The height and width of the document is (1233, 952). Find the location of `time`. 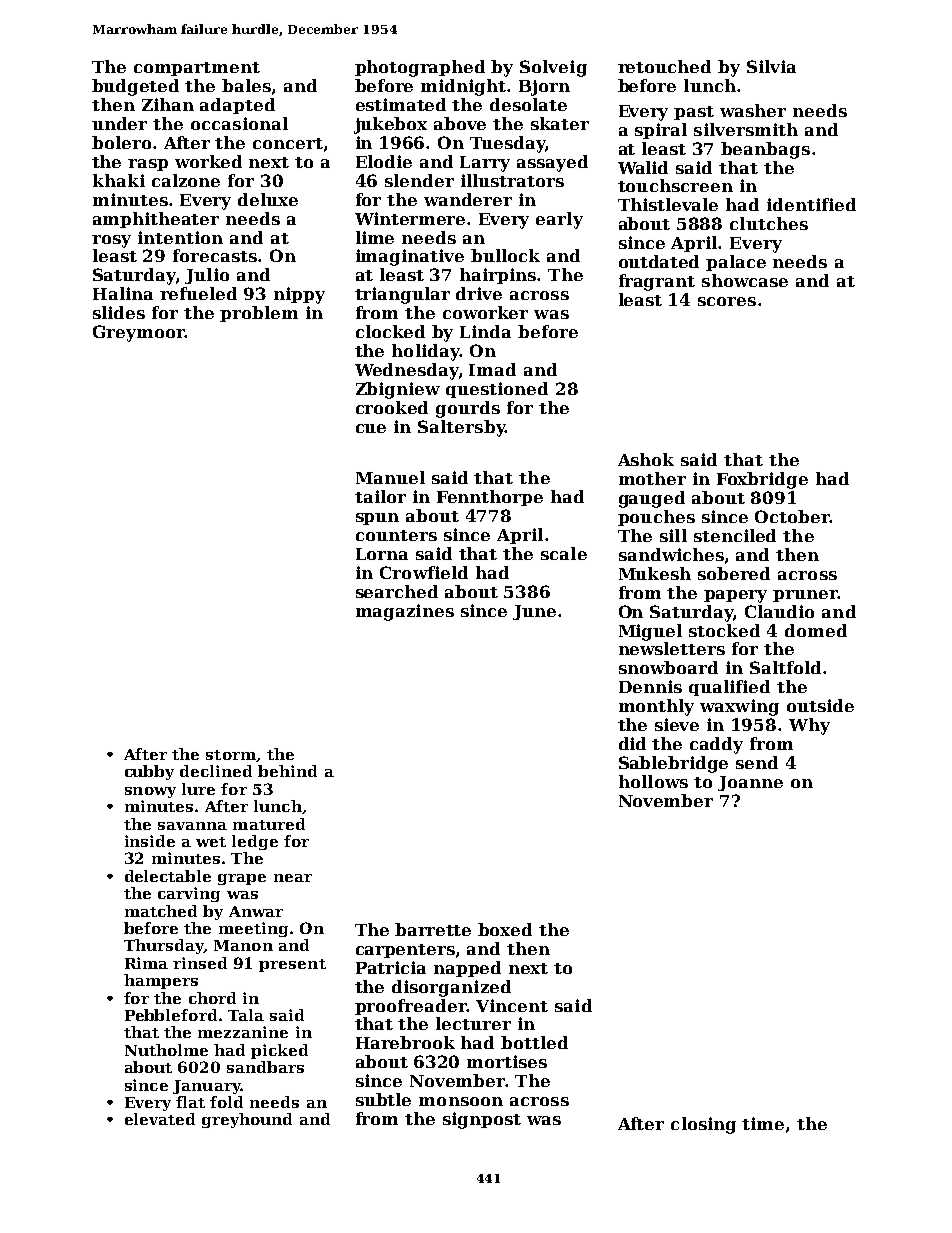

time is located at coordinates (763, 1123).
